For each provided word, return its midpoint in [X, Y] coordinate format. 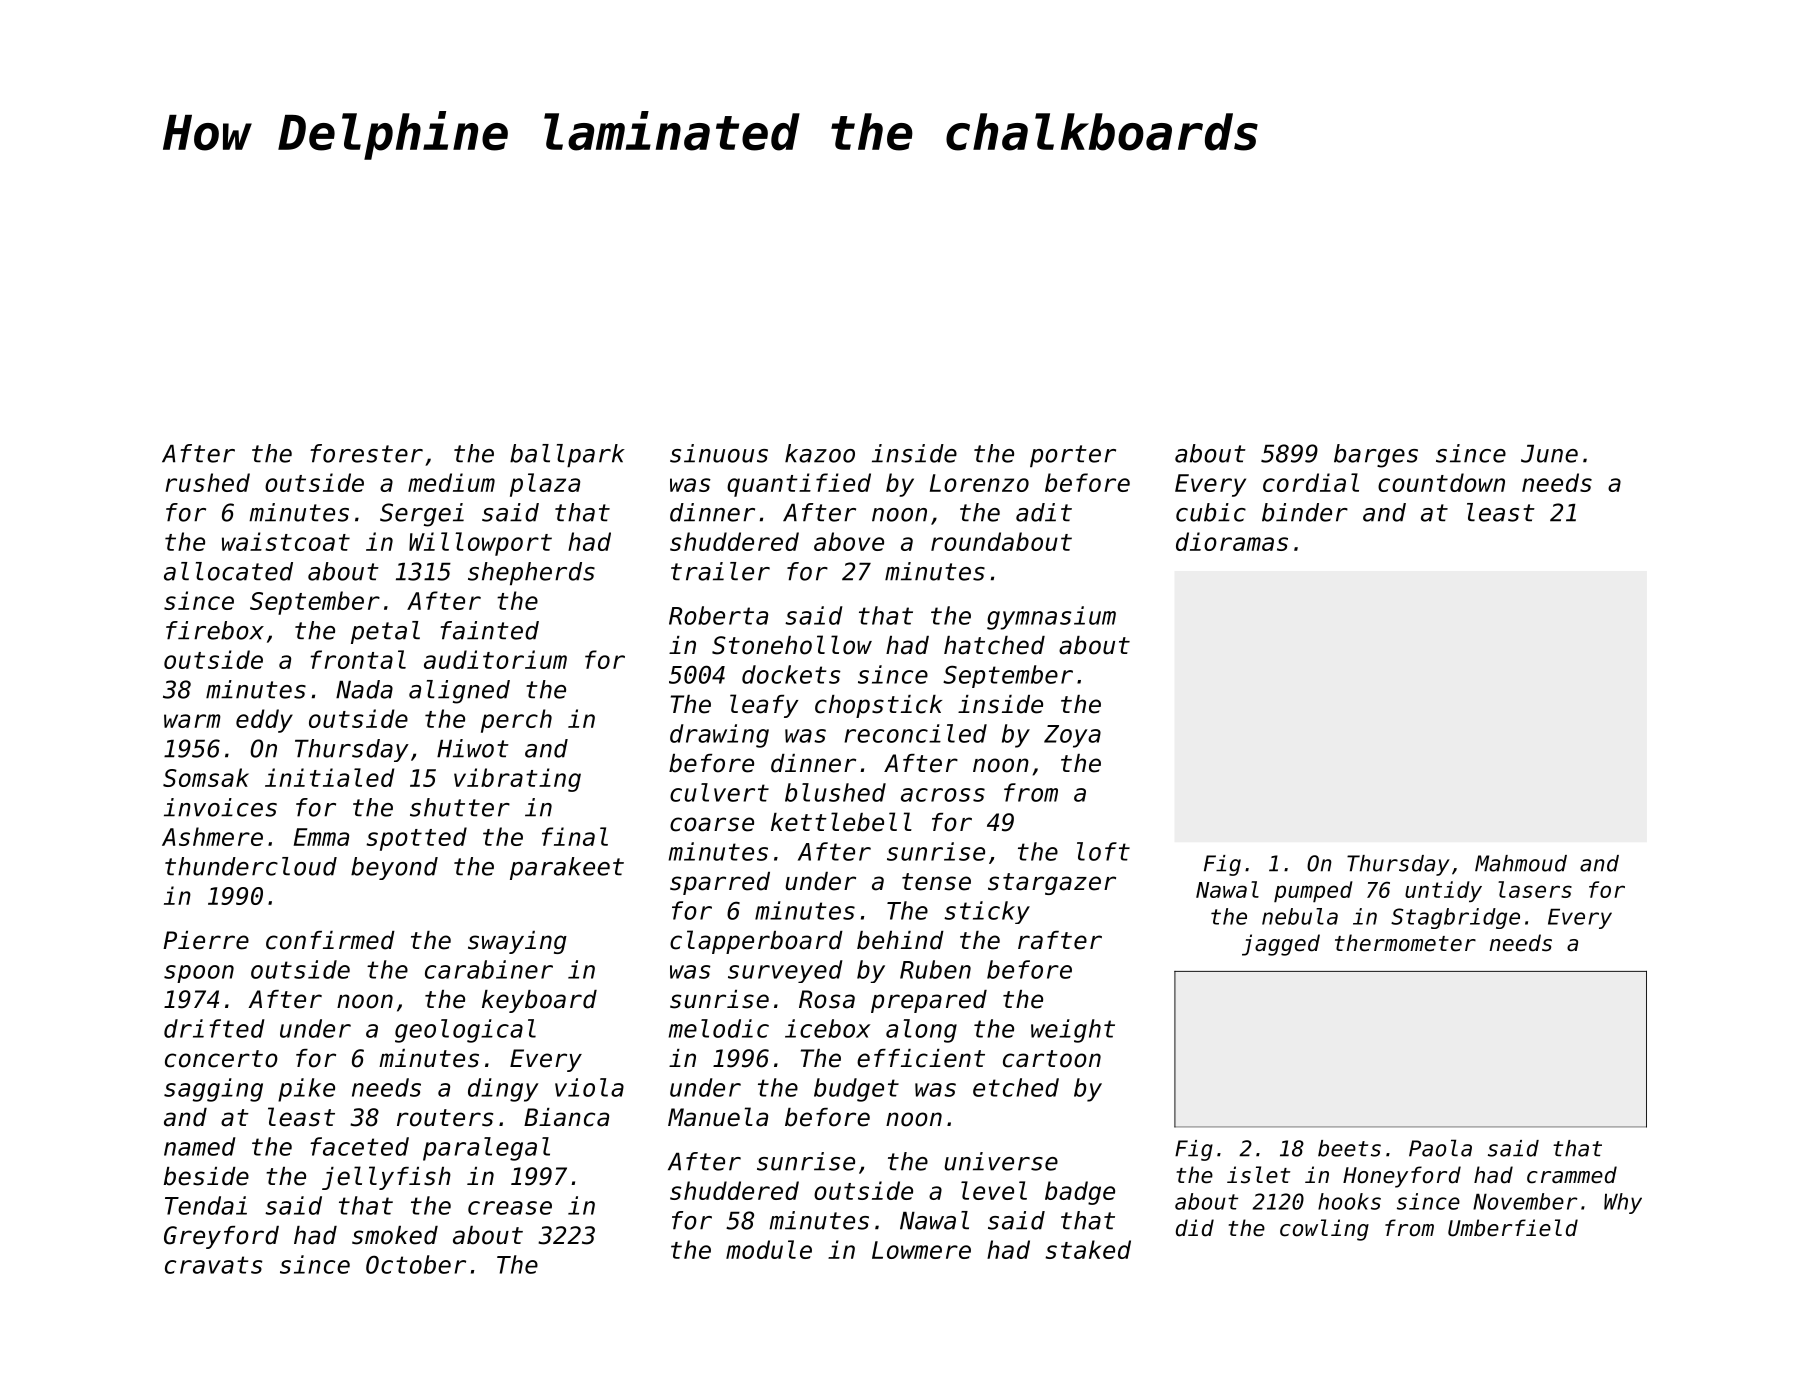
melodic [719, 1028]
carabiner [489, 969]
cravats [213, 1265]
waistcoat [286, 541]
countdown [1441, 482]
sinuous [719, 453]
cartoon [1052, 1059]
